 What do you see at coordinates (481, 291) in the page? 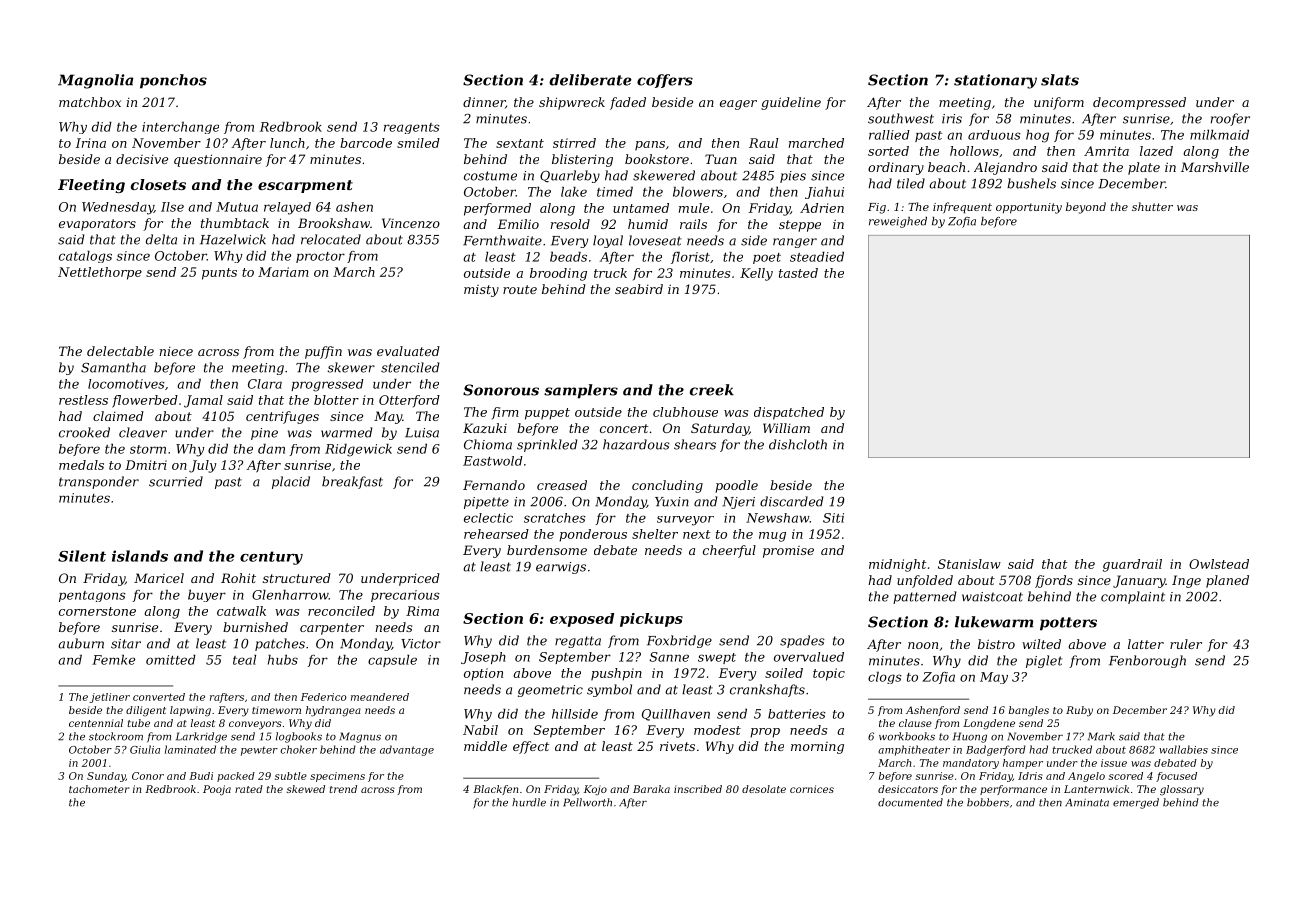
I see `misty` at bounding box center [481, 291].
